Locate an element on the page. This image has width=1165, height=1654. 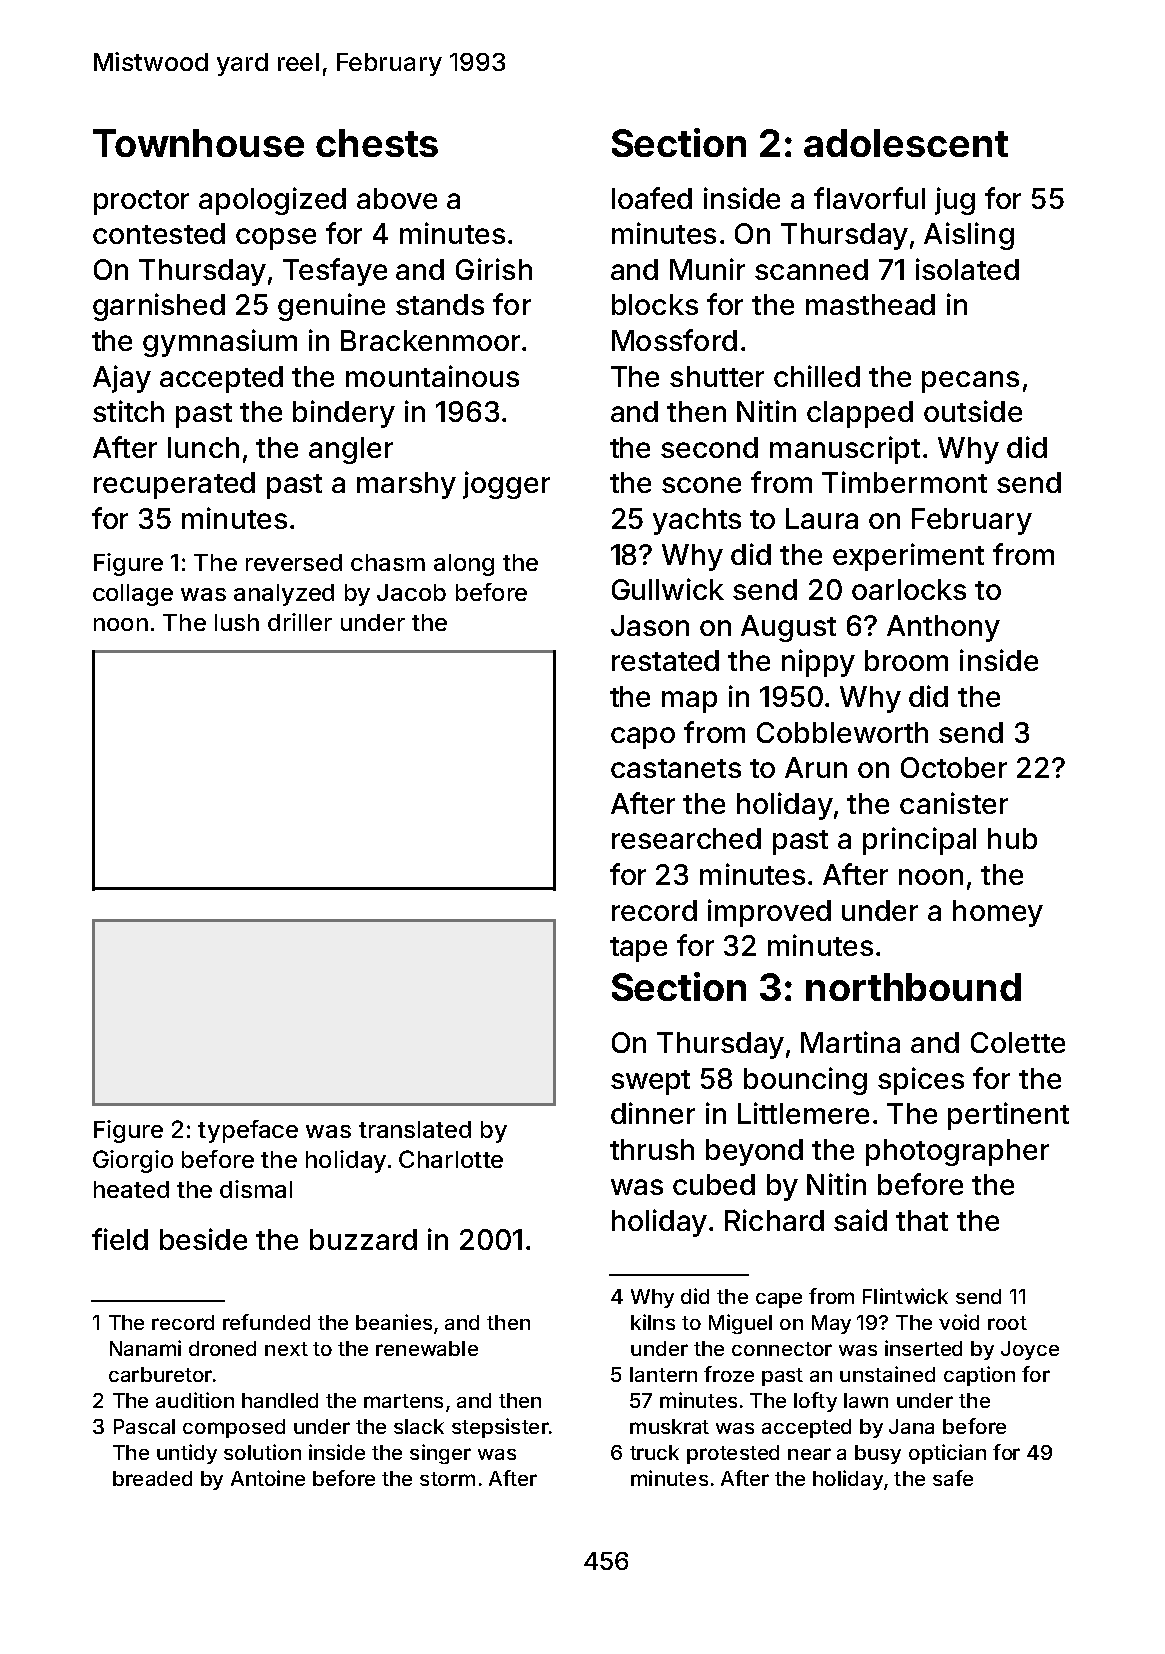
second is located at coordinates (709, 447).
